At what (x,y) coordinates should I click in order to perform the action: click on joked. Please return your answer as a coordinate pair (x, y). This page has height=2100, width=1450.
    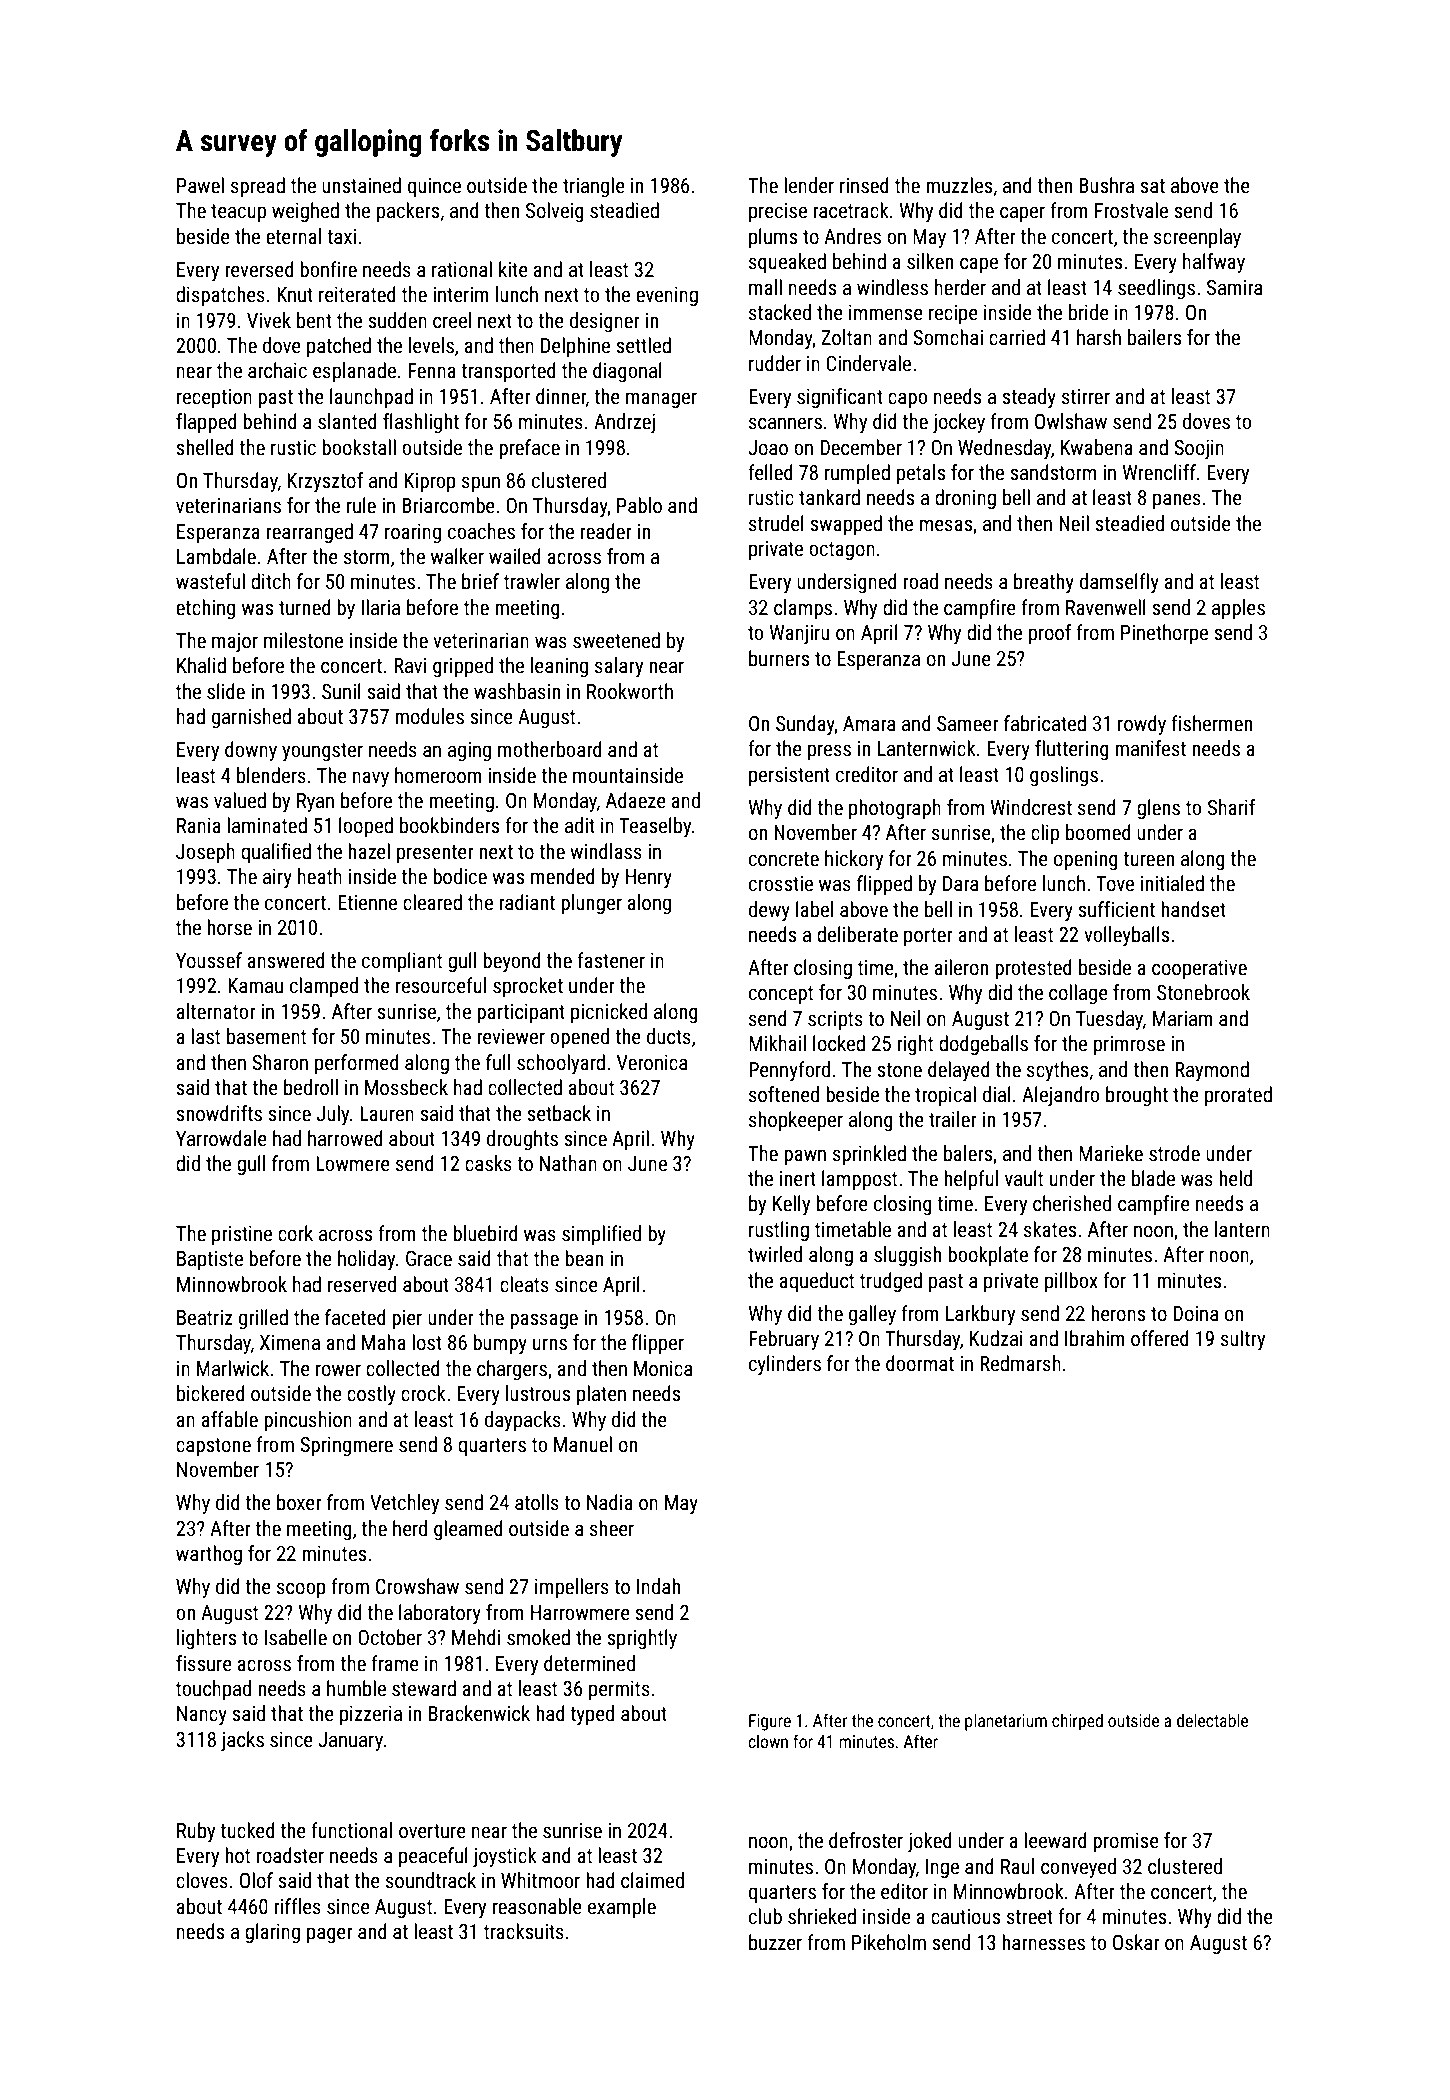
    Looking at the image, I should click on (930, 1842).
